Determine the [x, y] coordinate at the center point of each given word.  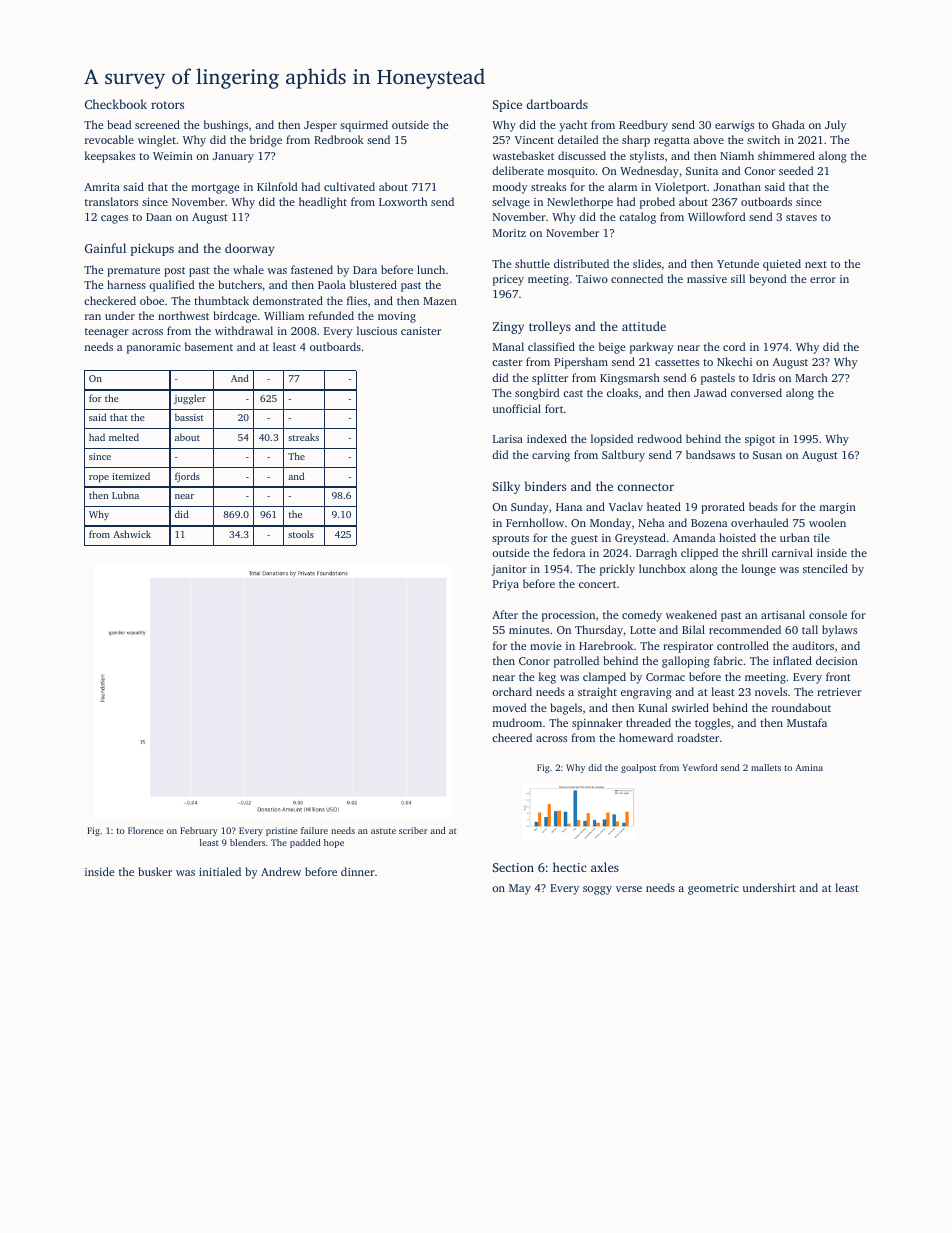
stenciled [825, 568]
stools [301, 534]
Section [513, 867]
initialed [220, 871]
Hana [569, 507]
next [816, 264]
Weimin [173, 156]
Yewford [700, 767]
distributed [581, 263]
